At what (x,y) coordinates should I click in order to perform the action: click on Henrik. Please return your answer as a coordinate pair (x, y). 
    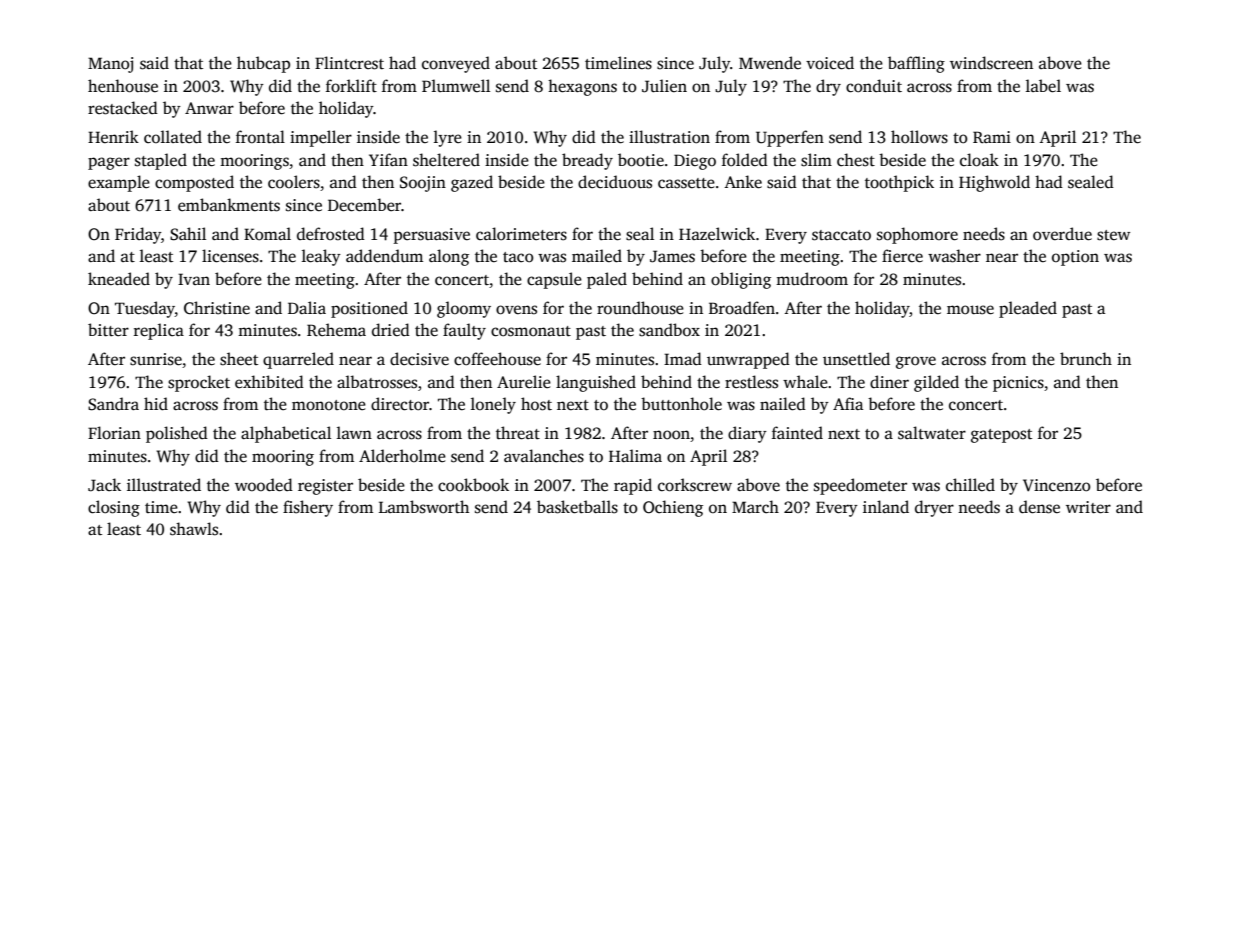
    Looking at the image, I should click on (113, 136).
